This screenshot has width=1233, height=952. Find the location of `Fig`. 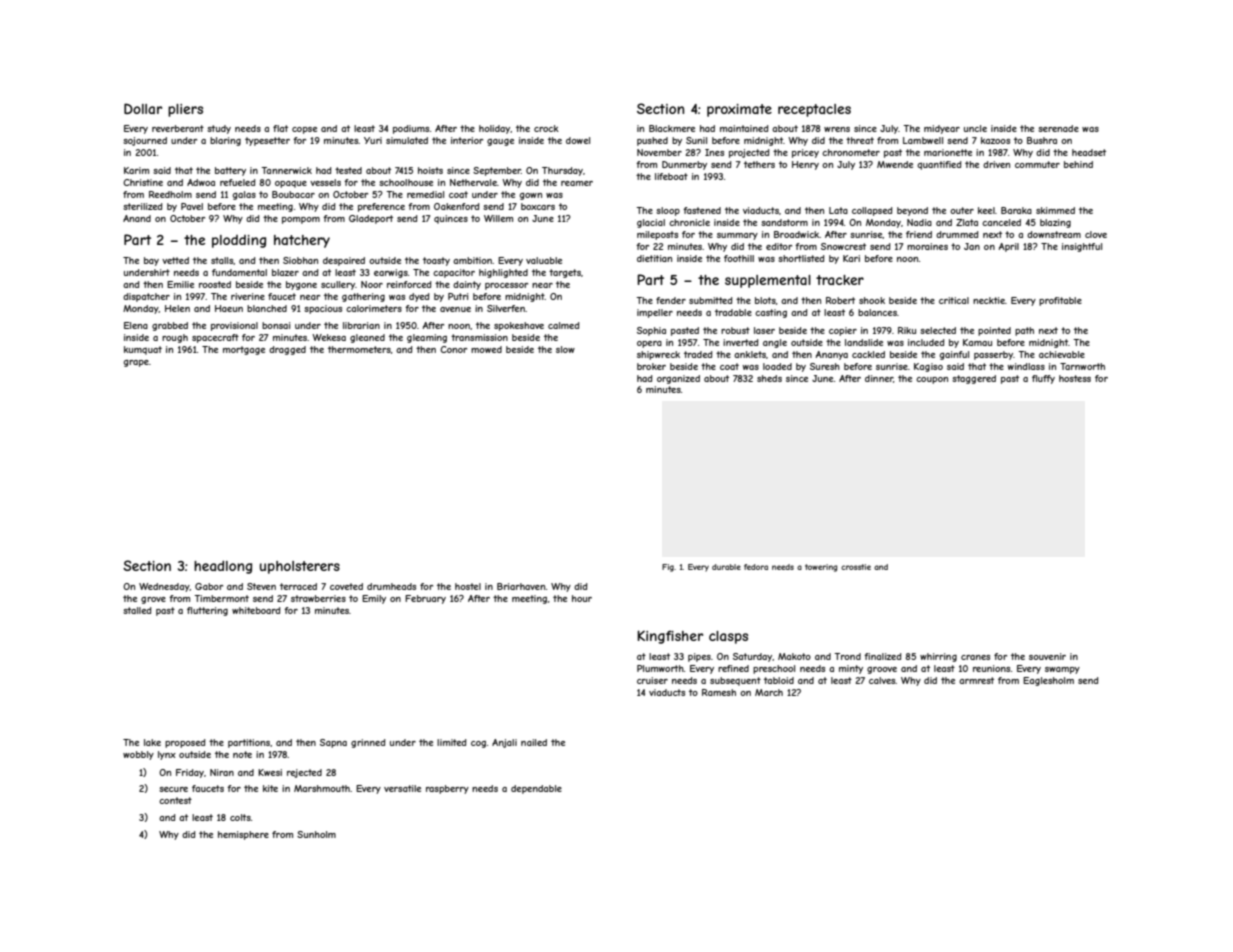

Fig is located at coordinates (668, 568).
